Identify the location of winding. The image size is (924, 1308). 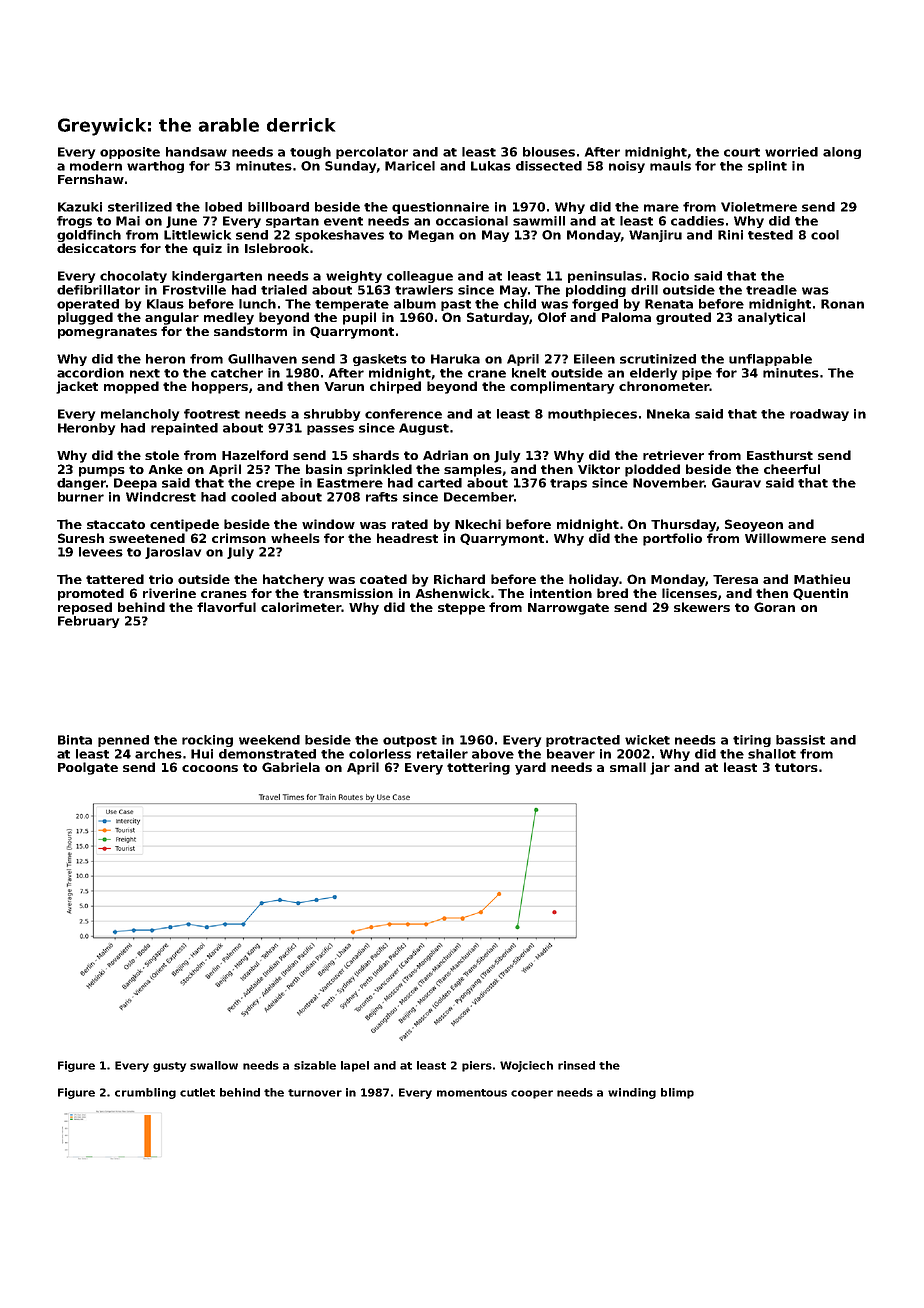
(632, 1093).
